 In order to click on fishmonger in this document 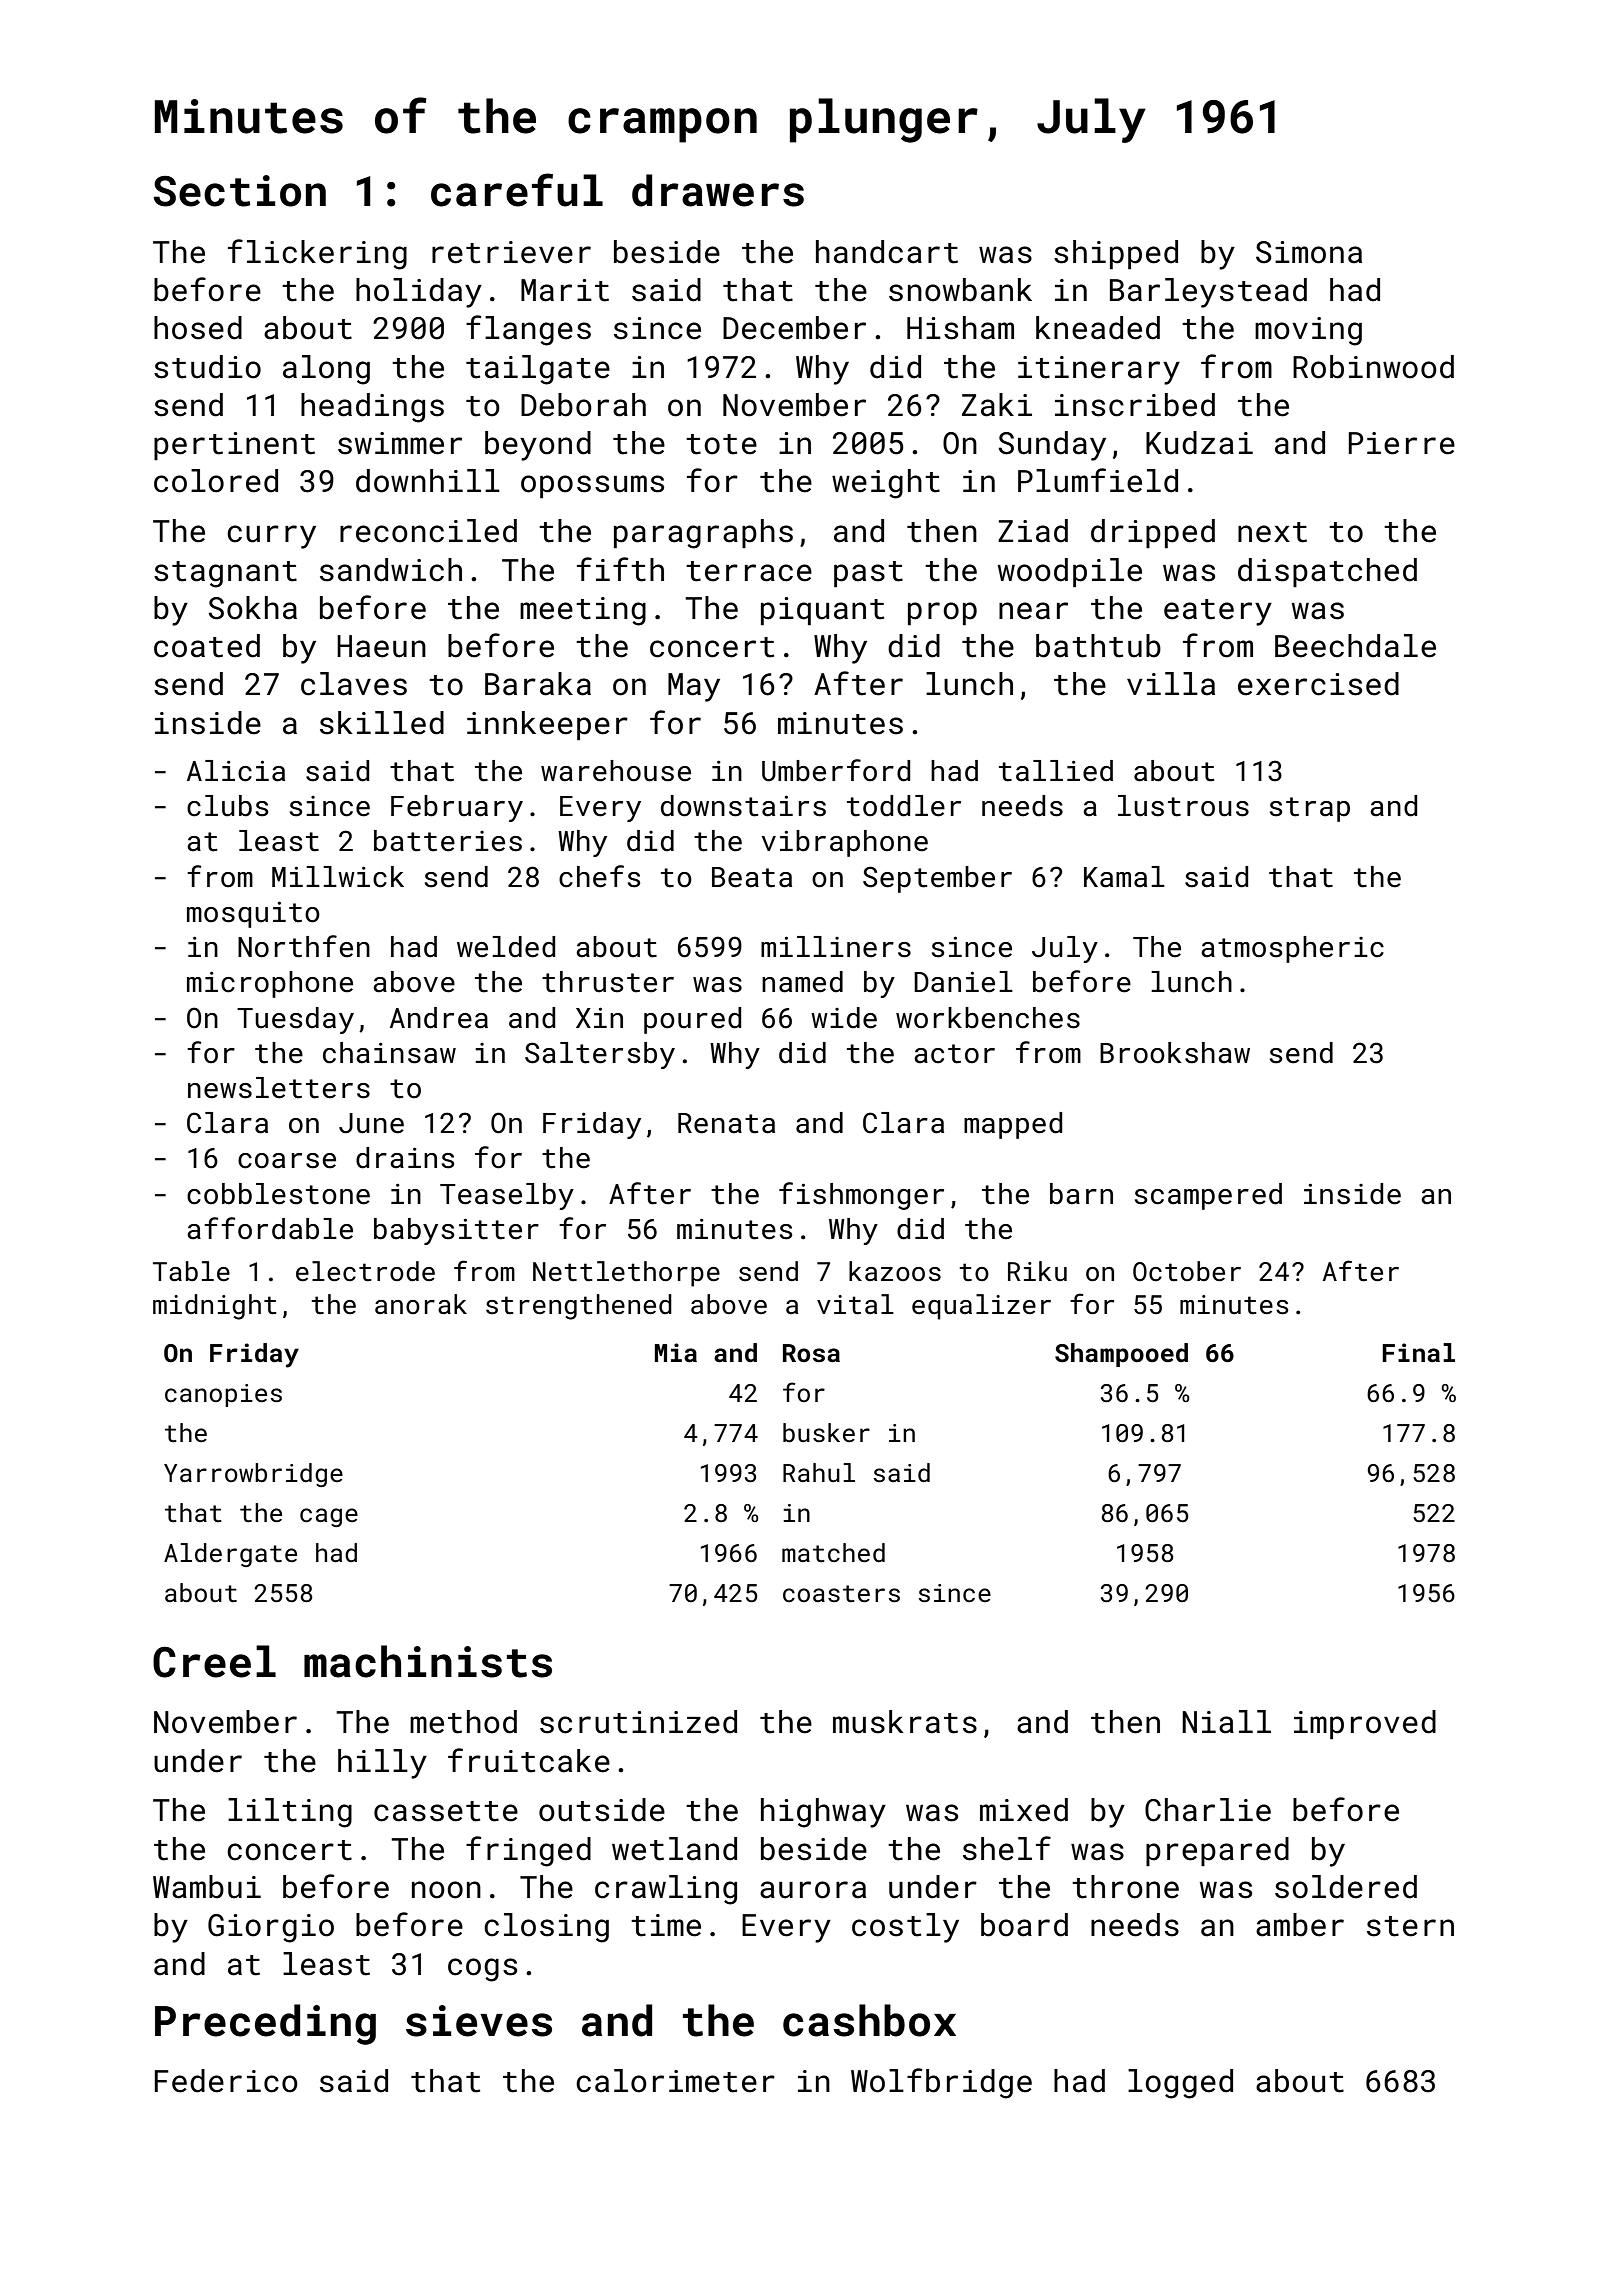, I will do `click(861, 1196)`.
